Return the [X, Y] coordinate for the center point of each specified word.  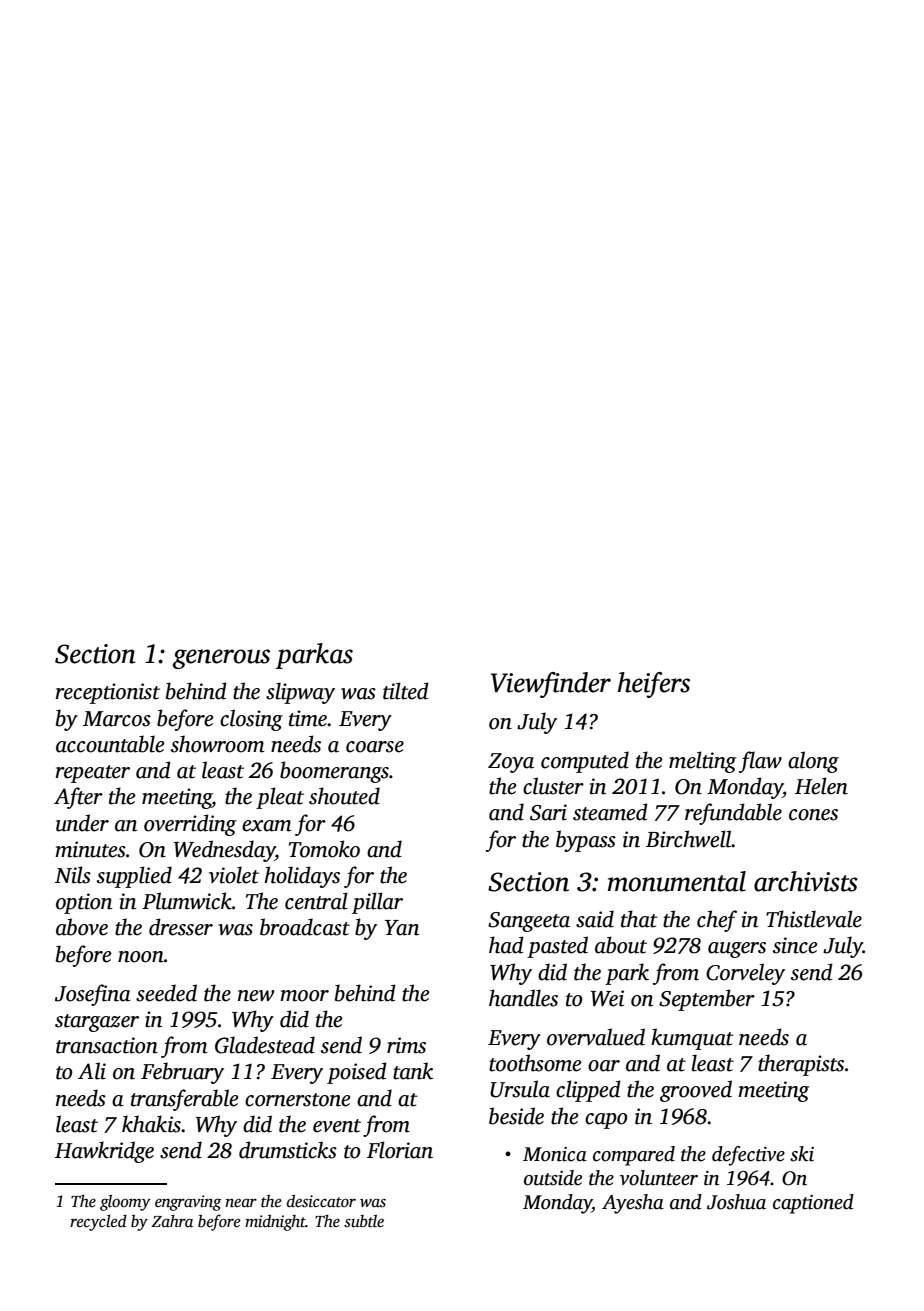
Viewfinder [551, 685]
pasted [557, 947]
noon [141, 957]
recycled [98, 1223]
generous [221, 659]
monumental [677, 881]
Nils [73, 875]
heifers [654, 685]
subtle [364, 1221]
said [595, 919]
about [621, 945]
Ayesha [633, 1204]
